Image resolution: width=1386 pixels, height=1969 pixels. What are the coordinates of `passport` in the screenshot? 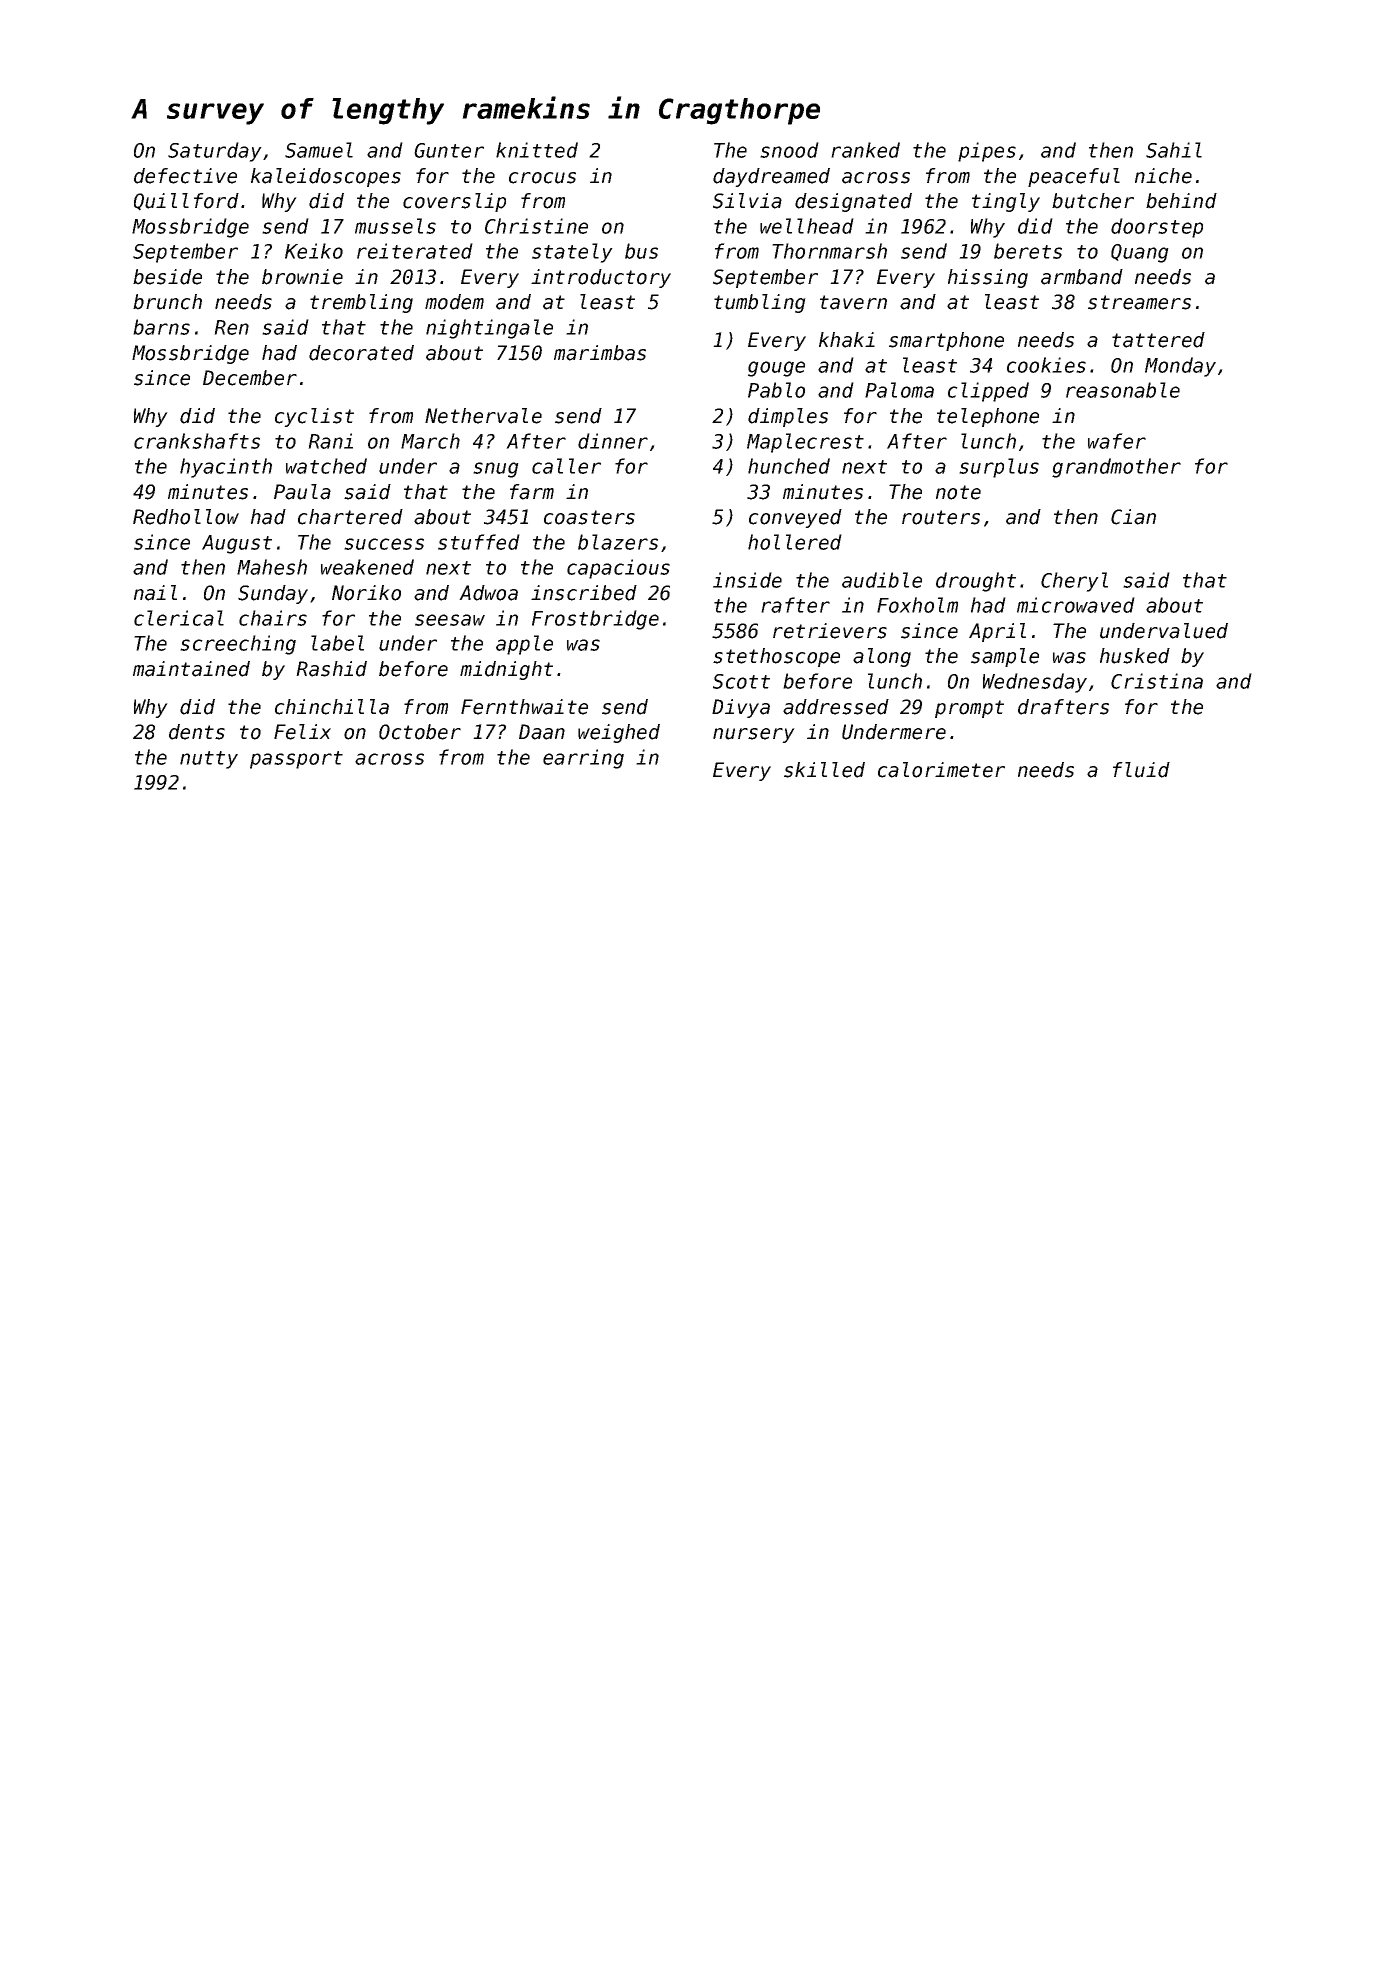 It's located at (296, 760).
